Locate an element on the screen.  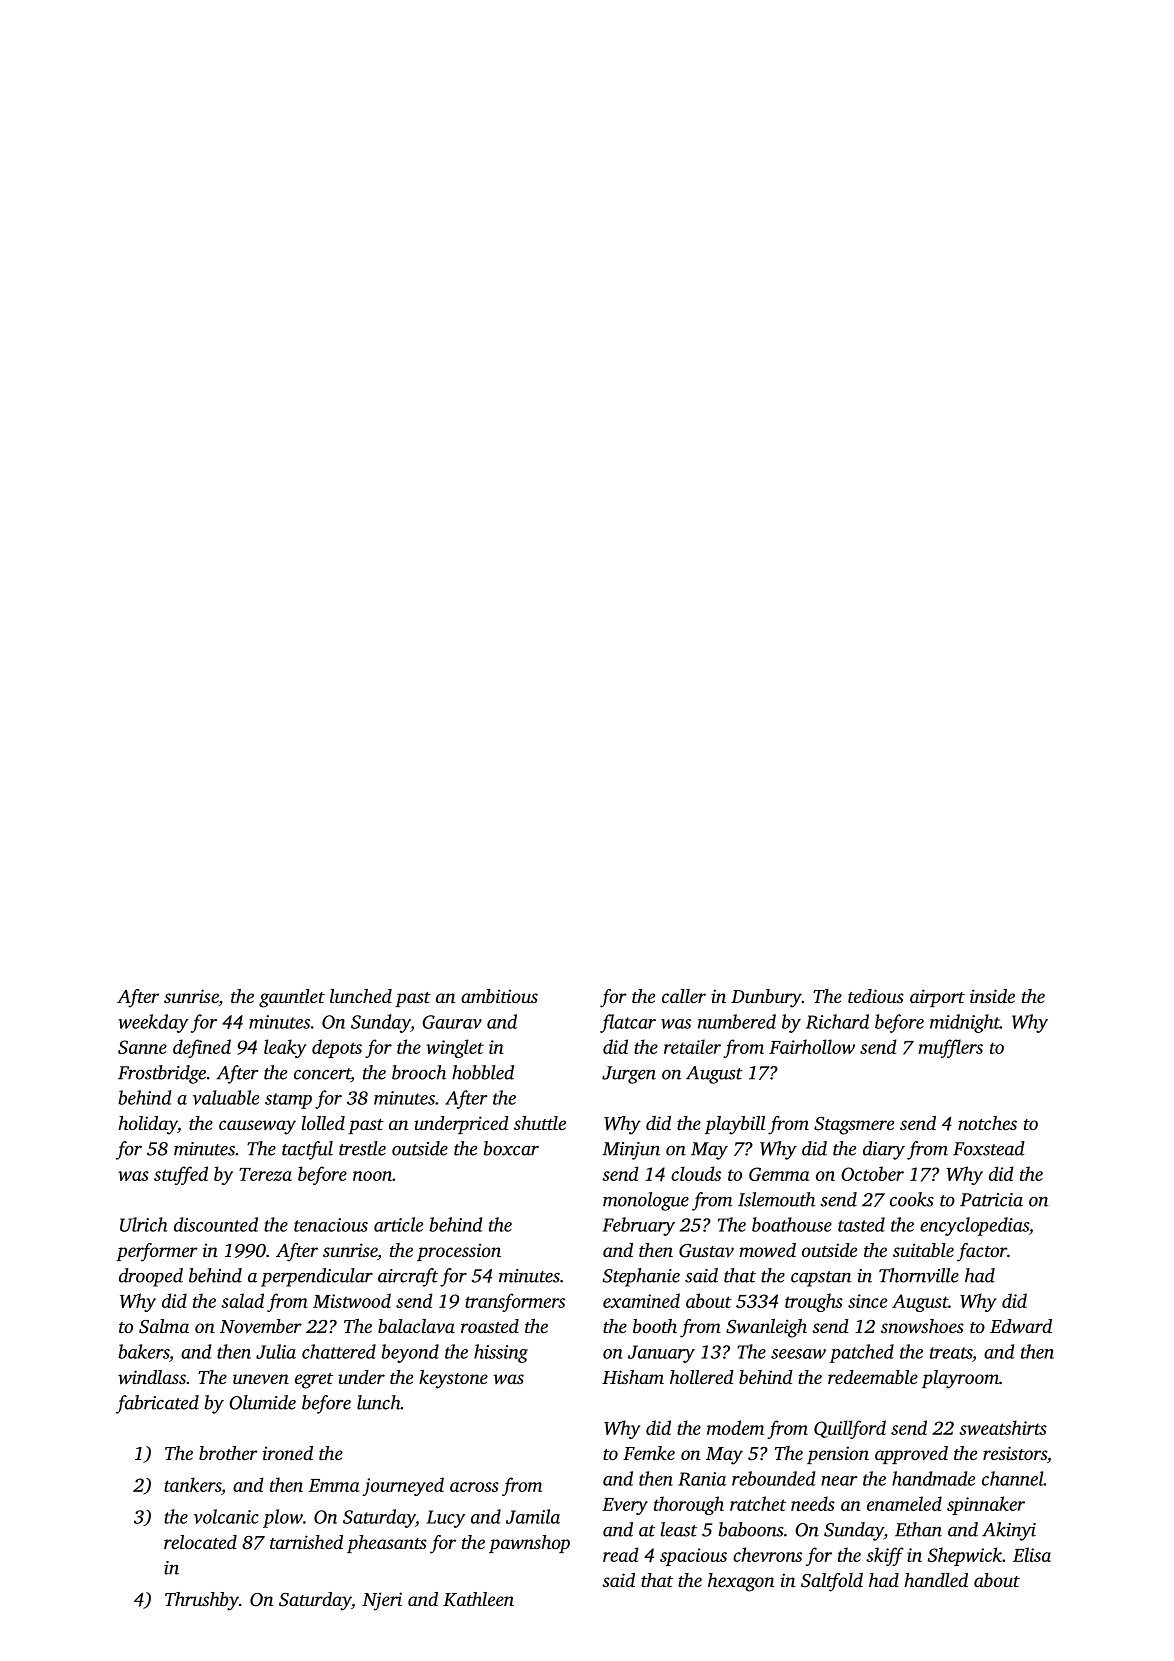
tactful is located at coordinates (307, 1150).
